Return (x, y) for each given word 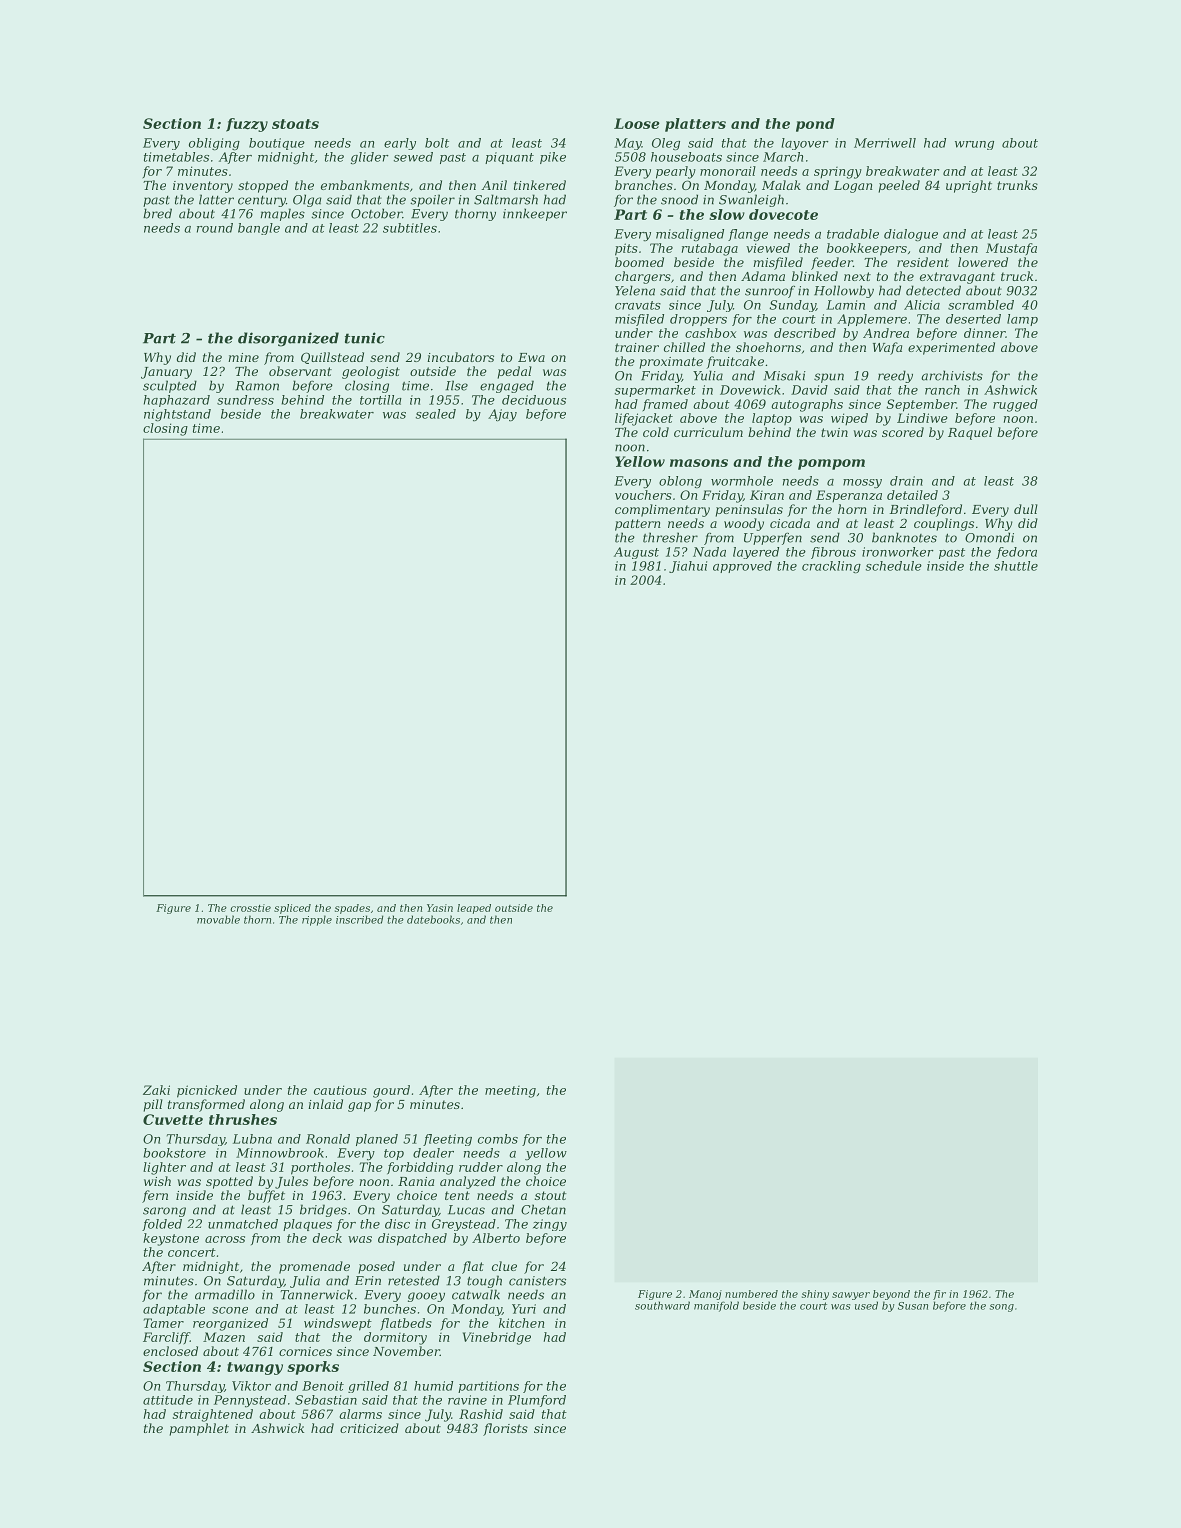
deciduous (534, 400)
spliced (292, 909)
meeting (510, 1092)
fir (939, 1295)
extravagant (957, 278)
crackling (831, 567)
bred (157, 213)
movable (218, 919)
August (636, 553)
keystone (171, 1239)
